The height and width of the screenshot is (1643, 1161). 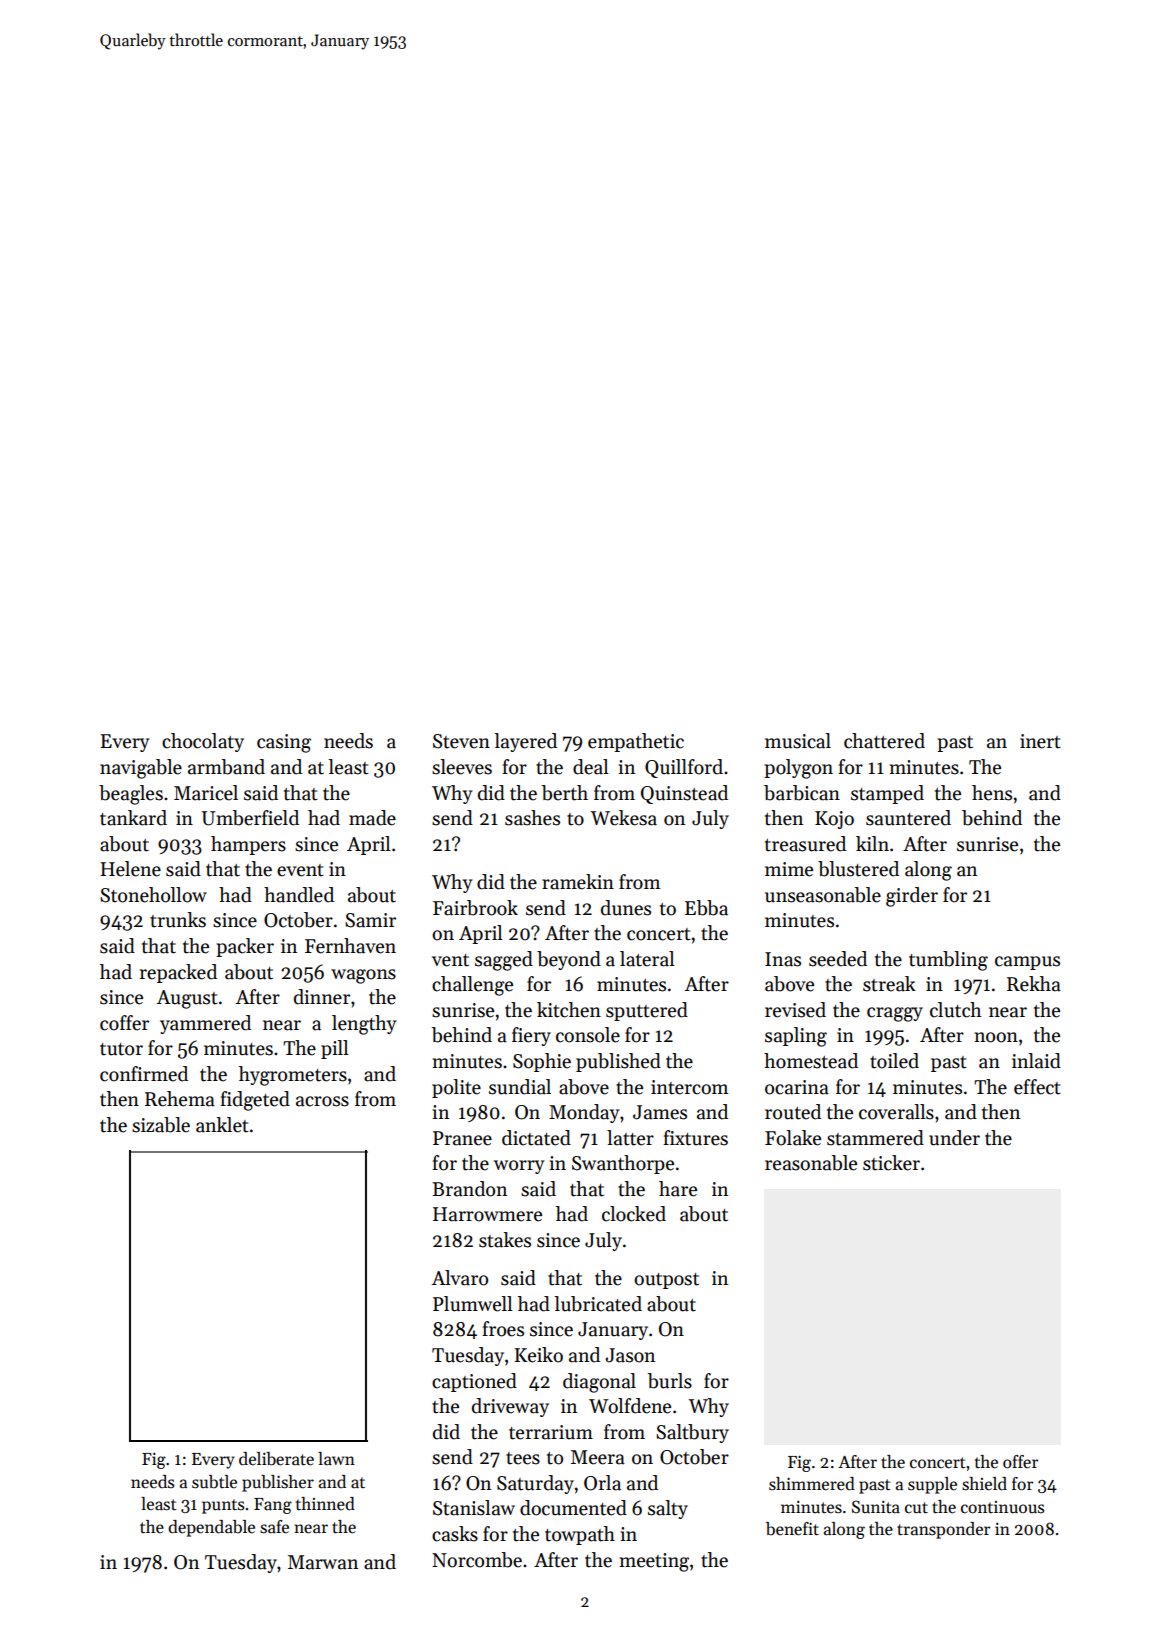 What do you see at coordinates (984, 1484) in the screenshot?
I see `shield` at bounding box center [984, 1484].
